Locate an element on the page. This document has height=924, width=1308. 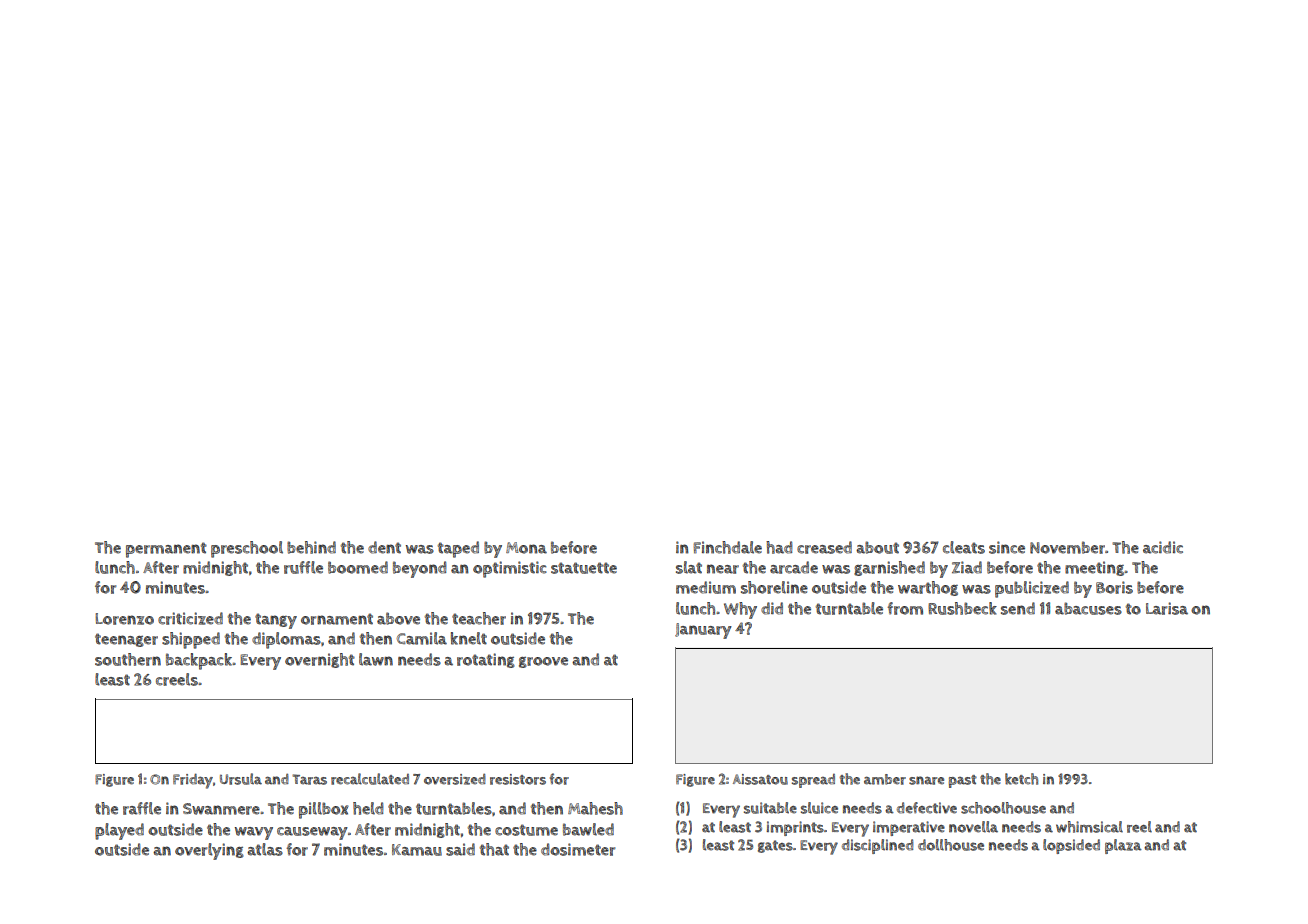
warthog is located at coordinates (928, 588).
